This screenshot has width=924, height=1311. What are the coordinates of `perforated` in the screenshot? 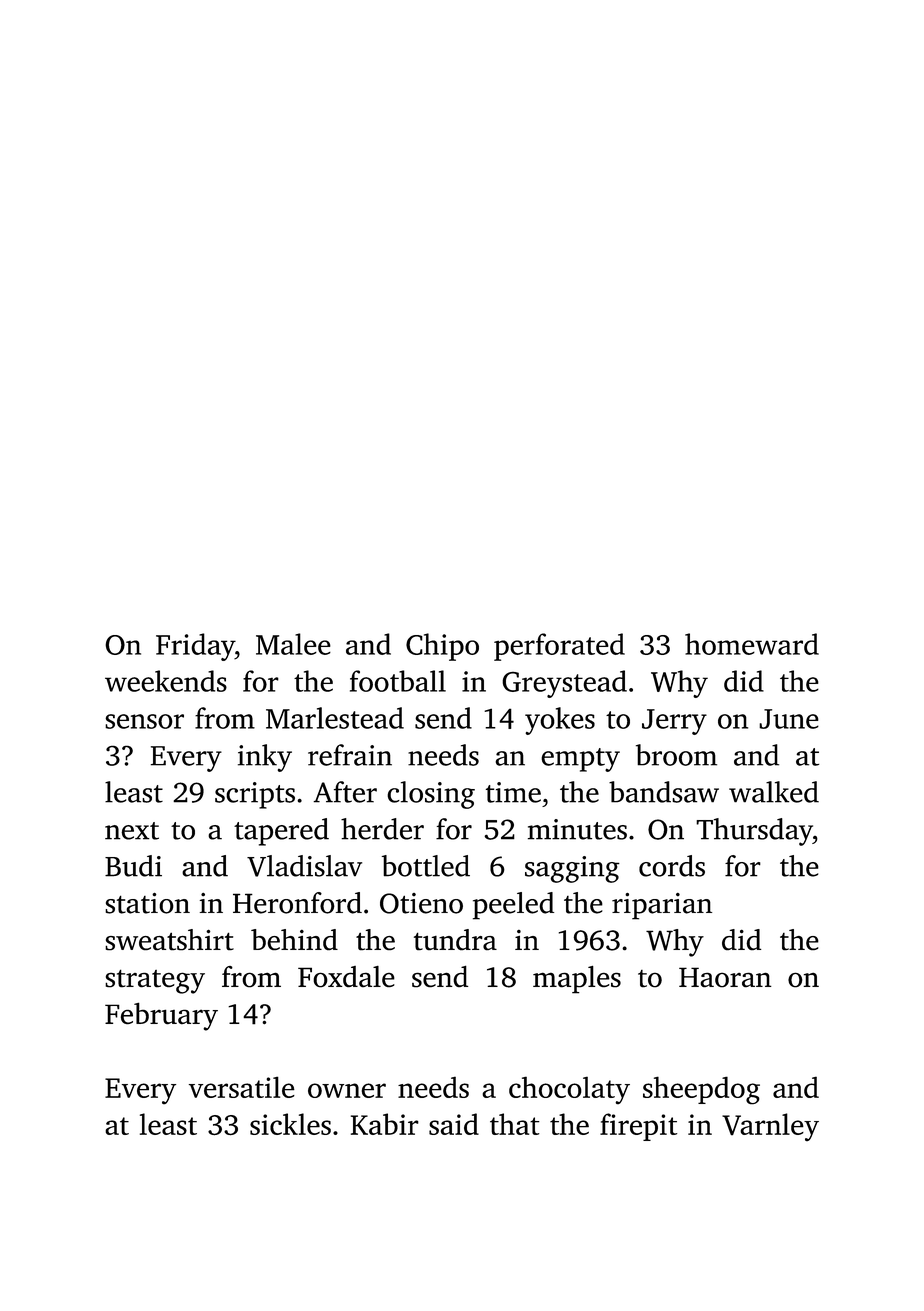 It's located at (559, 647).
